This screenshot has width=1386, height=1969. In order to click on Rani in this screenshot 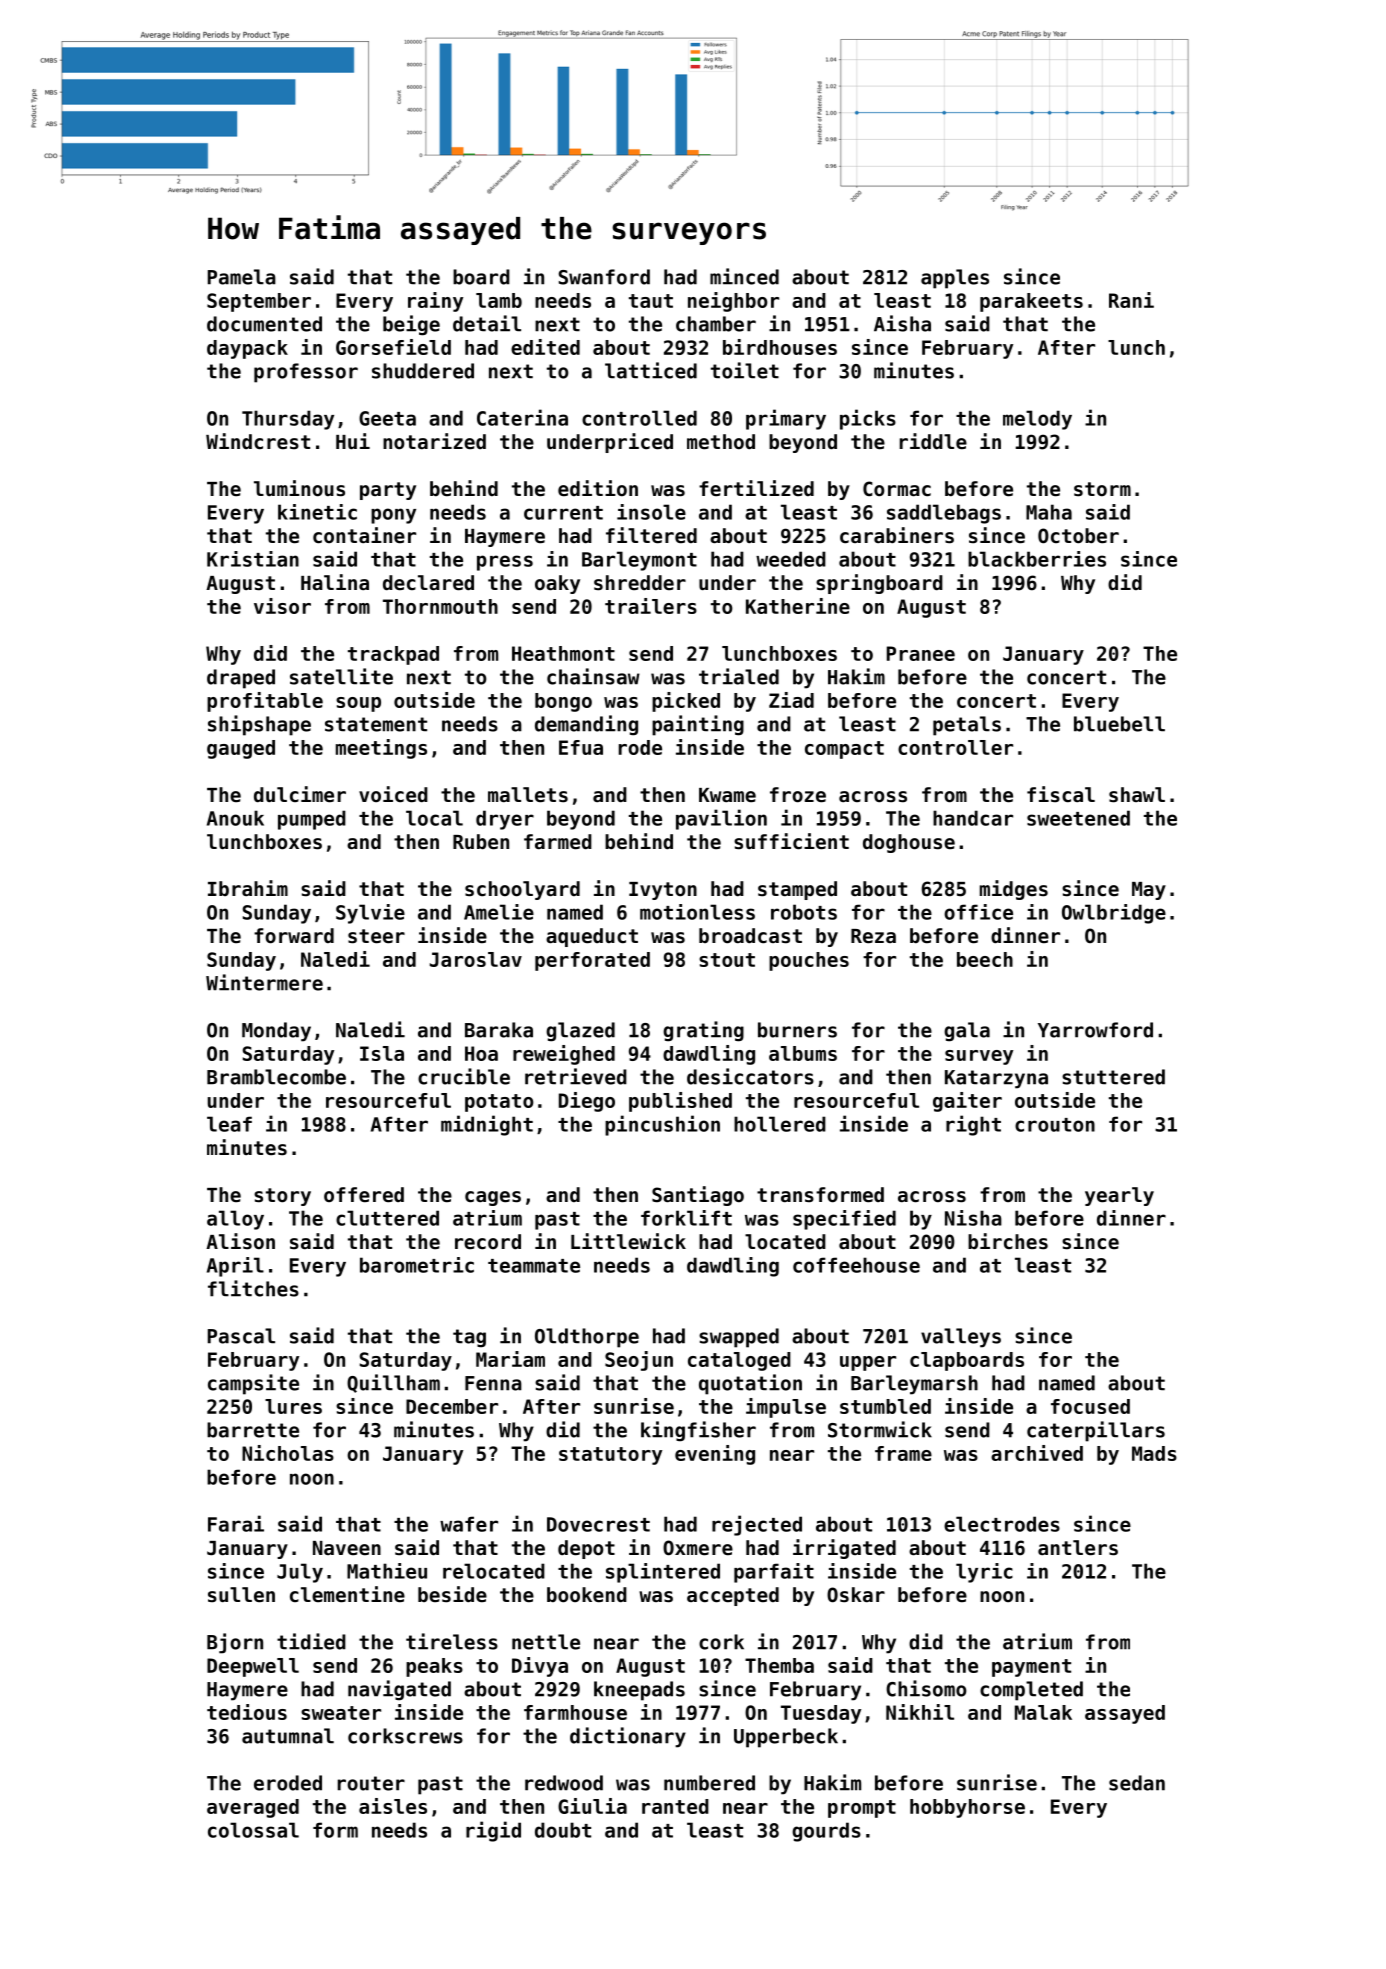, I will do `click(1131, 300)`.
